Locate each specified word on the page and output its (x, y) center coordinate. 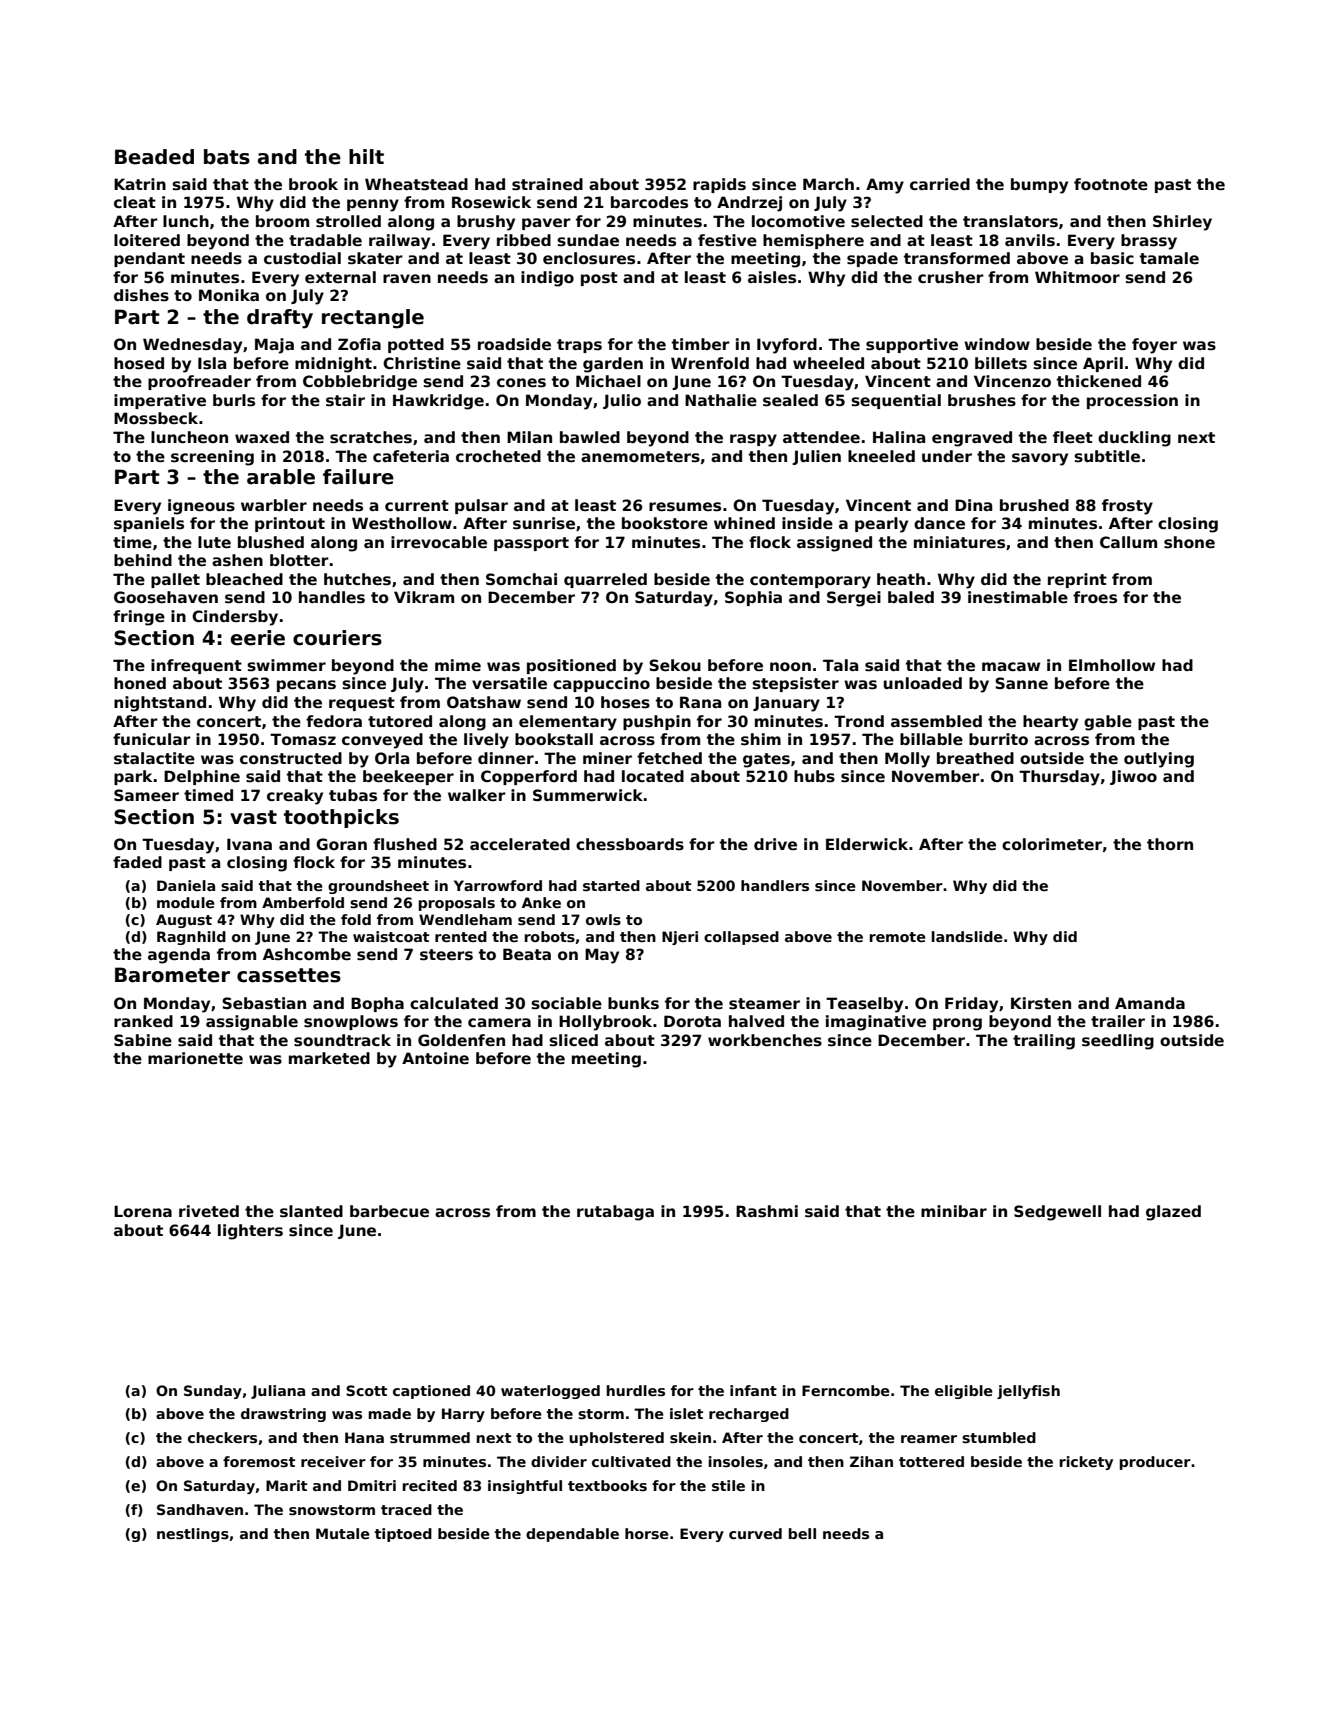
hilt (366, 156)
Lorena (143, 1211)
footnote (1111, 184)
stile (728, 1485)
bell (802, 1533)
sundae (588, 240)
